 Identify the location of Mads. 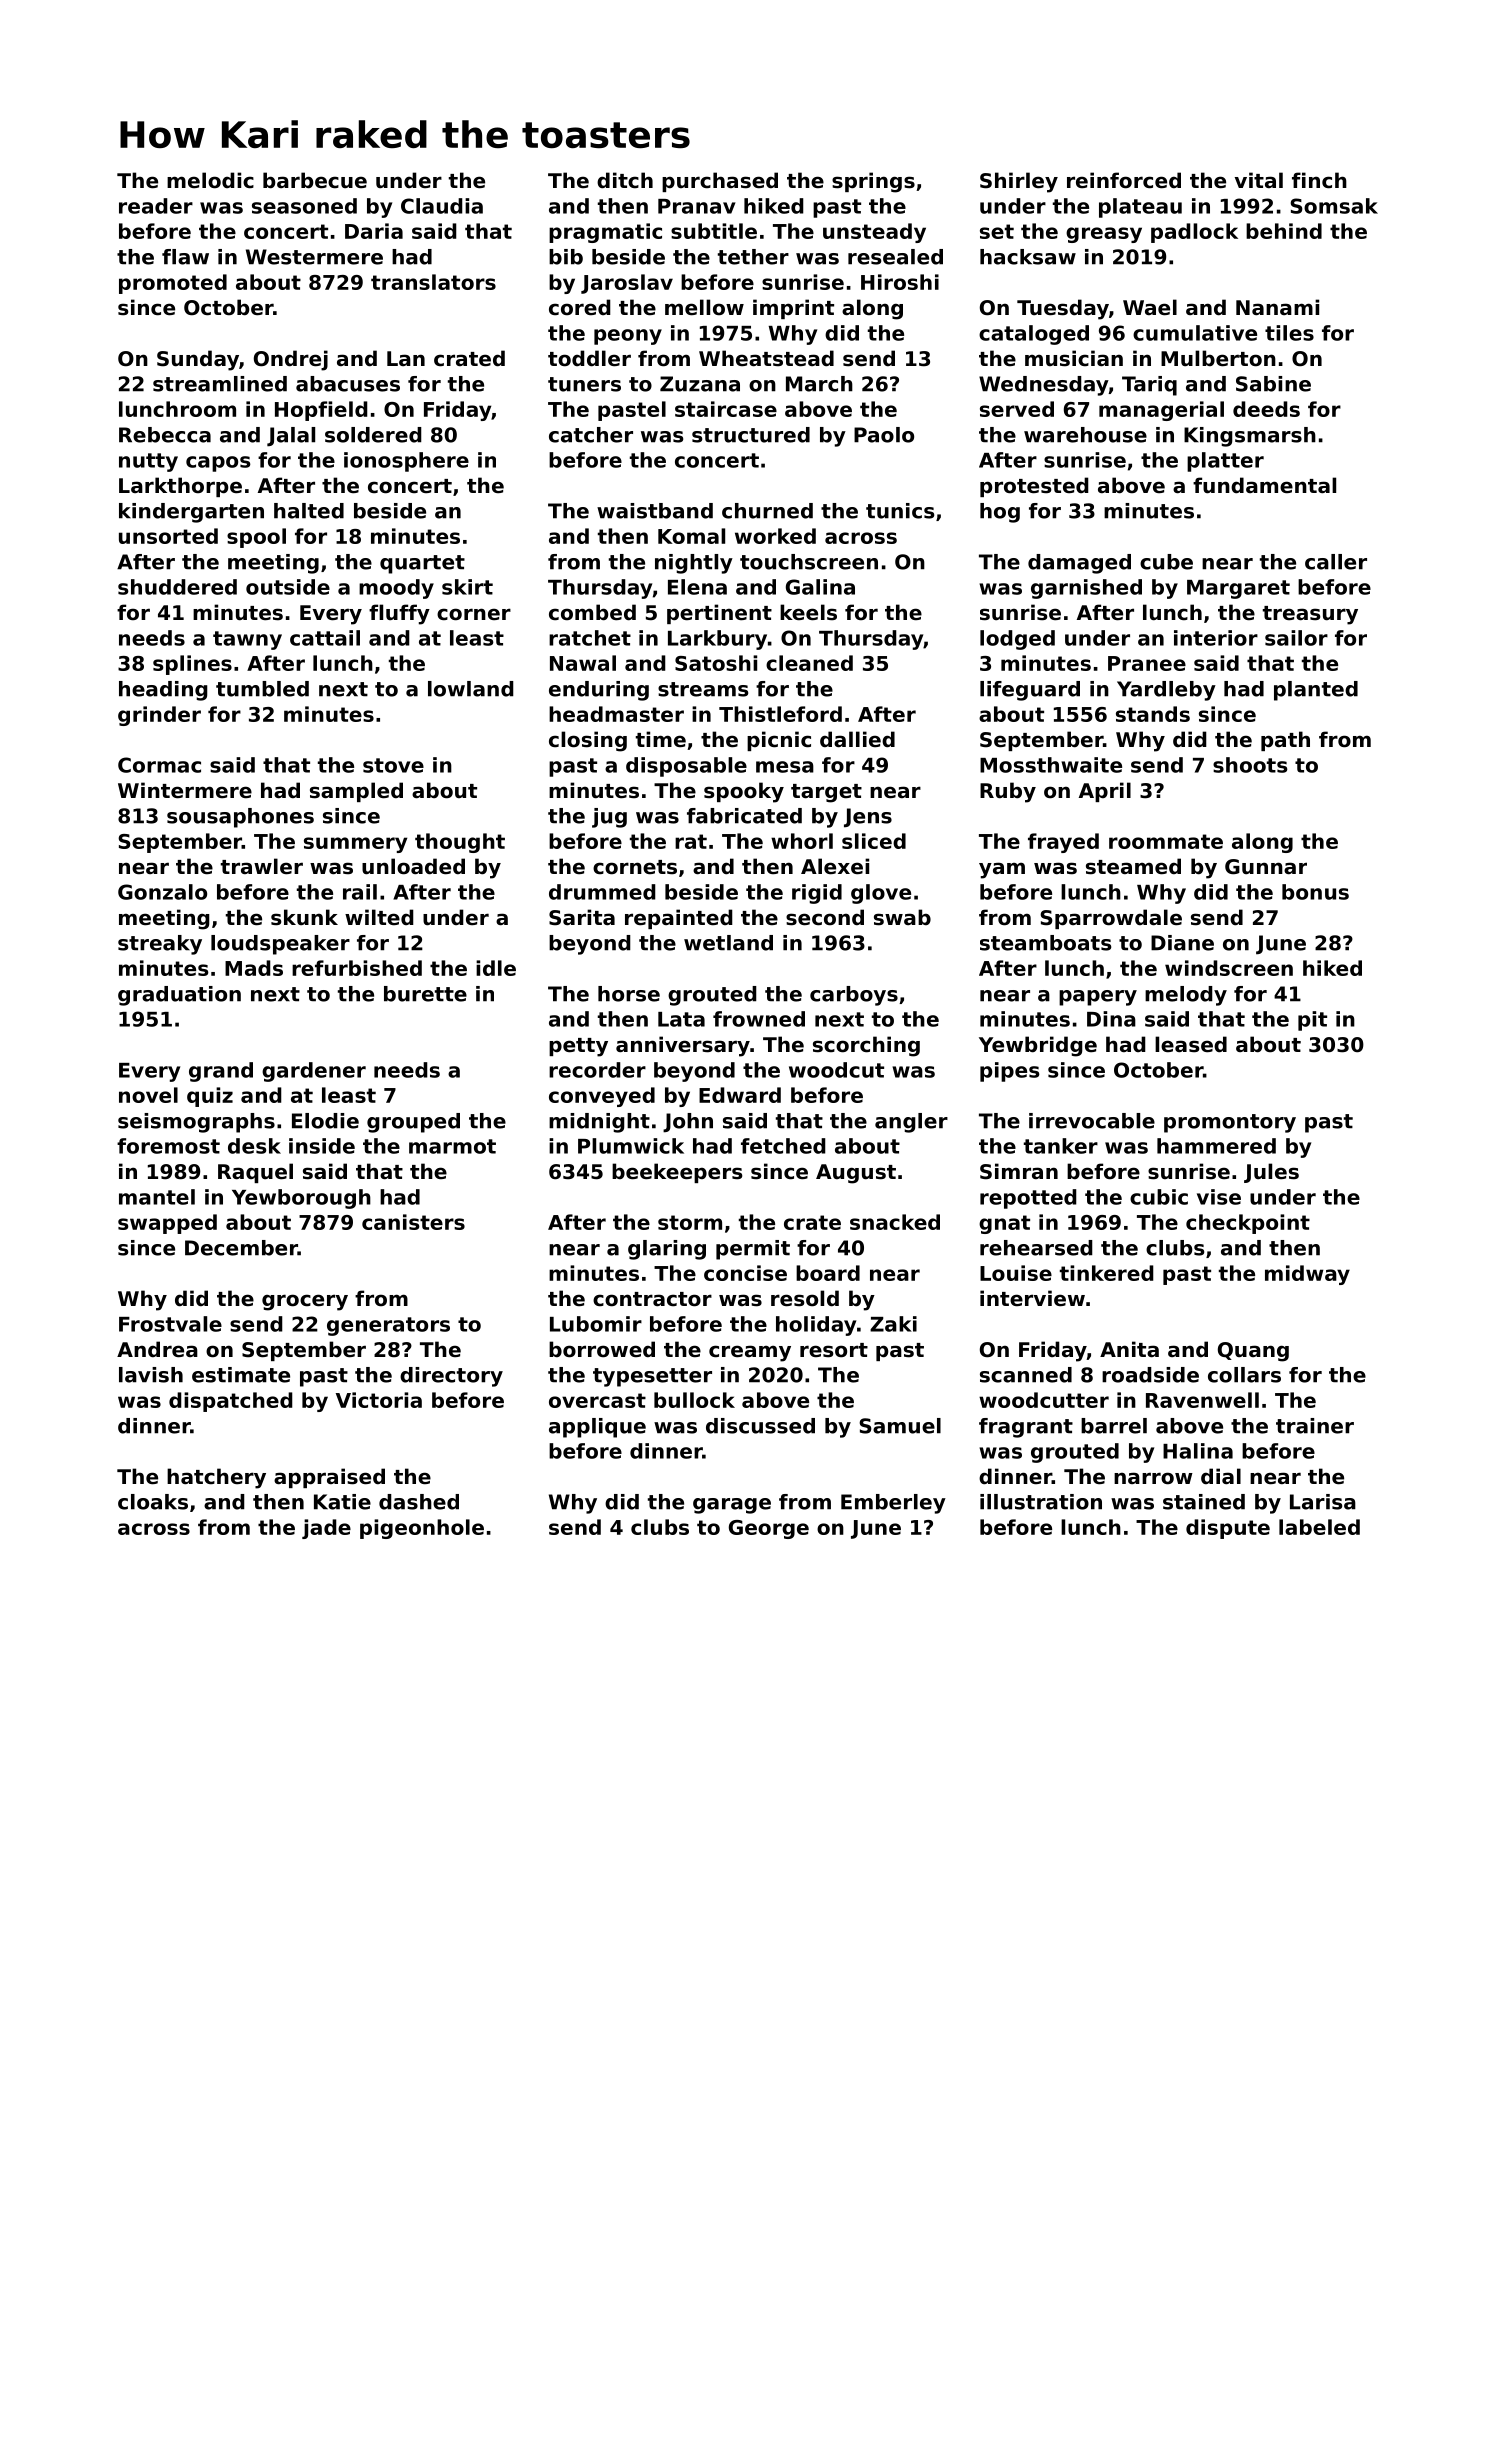
(254, 968).
